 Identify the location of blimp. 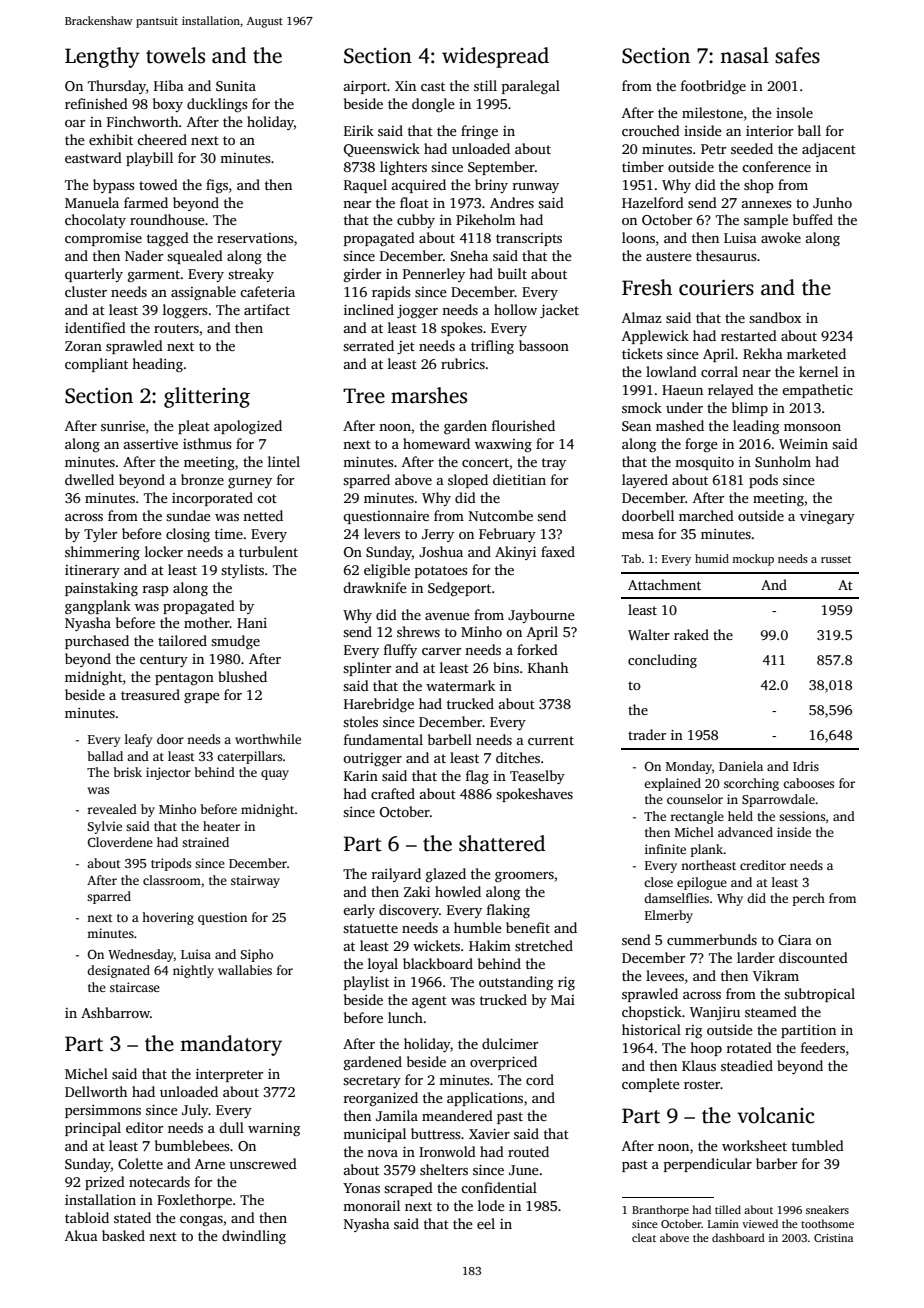
(750, 409).
